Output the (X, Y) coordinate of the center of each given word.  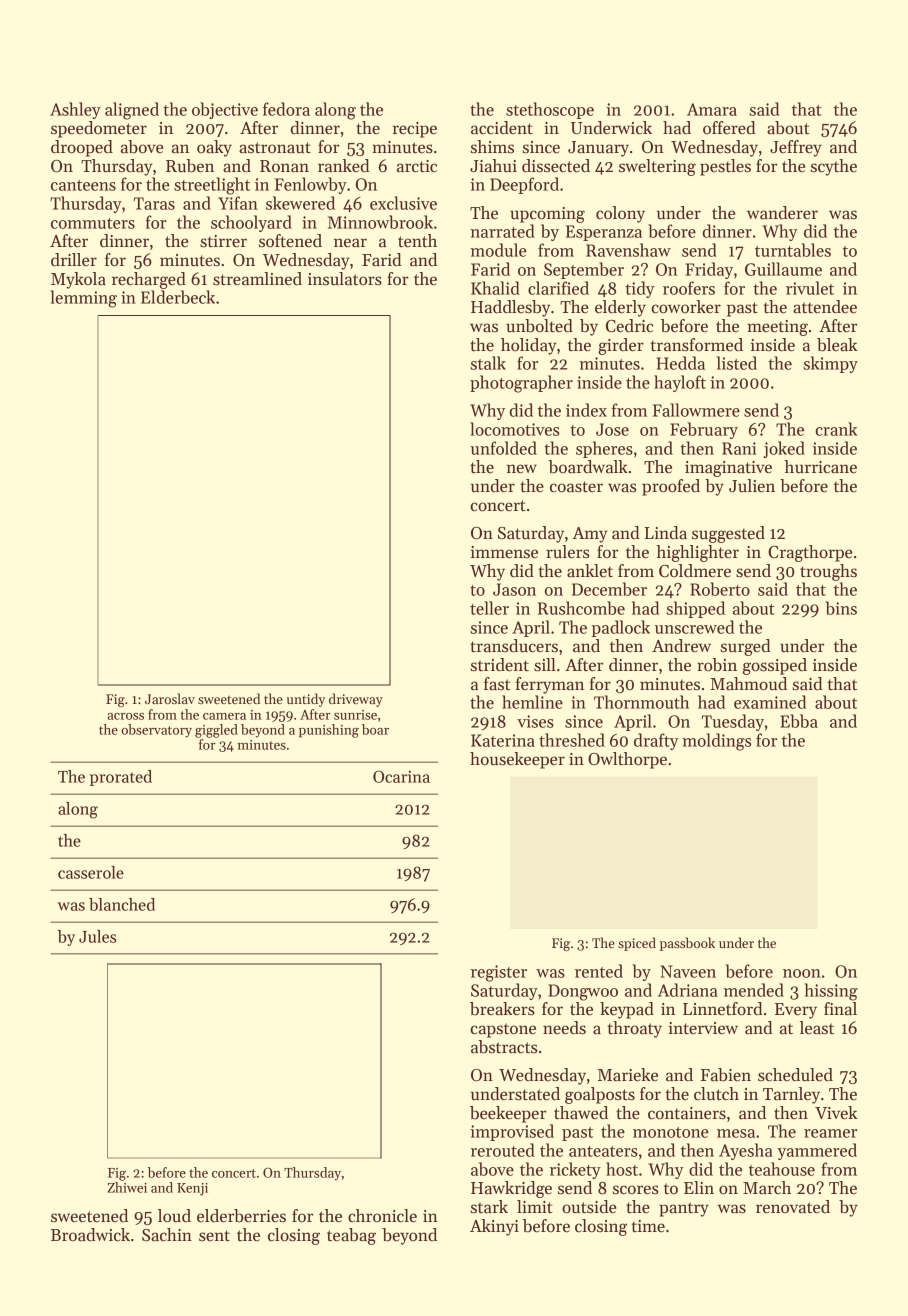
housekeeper (517, 760)
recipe (415, 130)
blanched (122, 904)
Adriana (688, 990)
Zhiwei (127, 1187)
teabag (351, 1236)
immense (504, 552)
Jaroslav (170, 698)
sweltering (657, 167)
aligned (132, 111)
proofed (671, 487)
